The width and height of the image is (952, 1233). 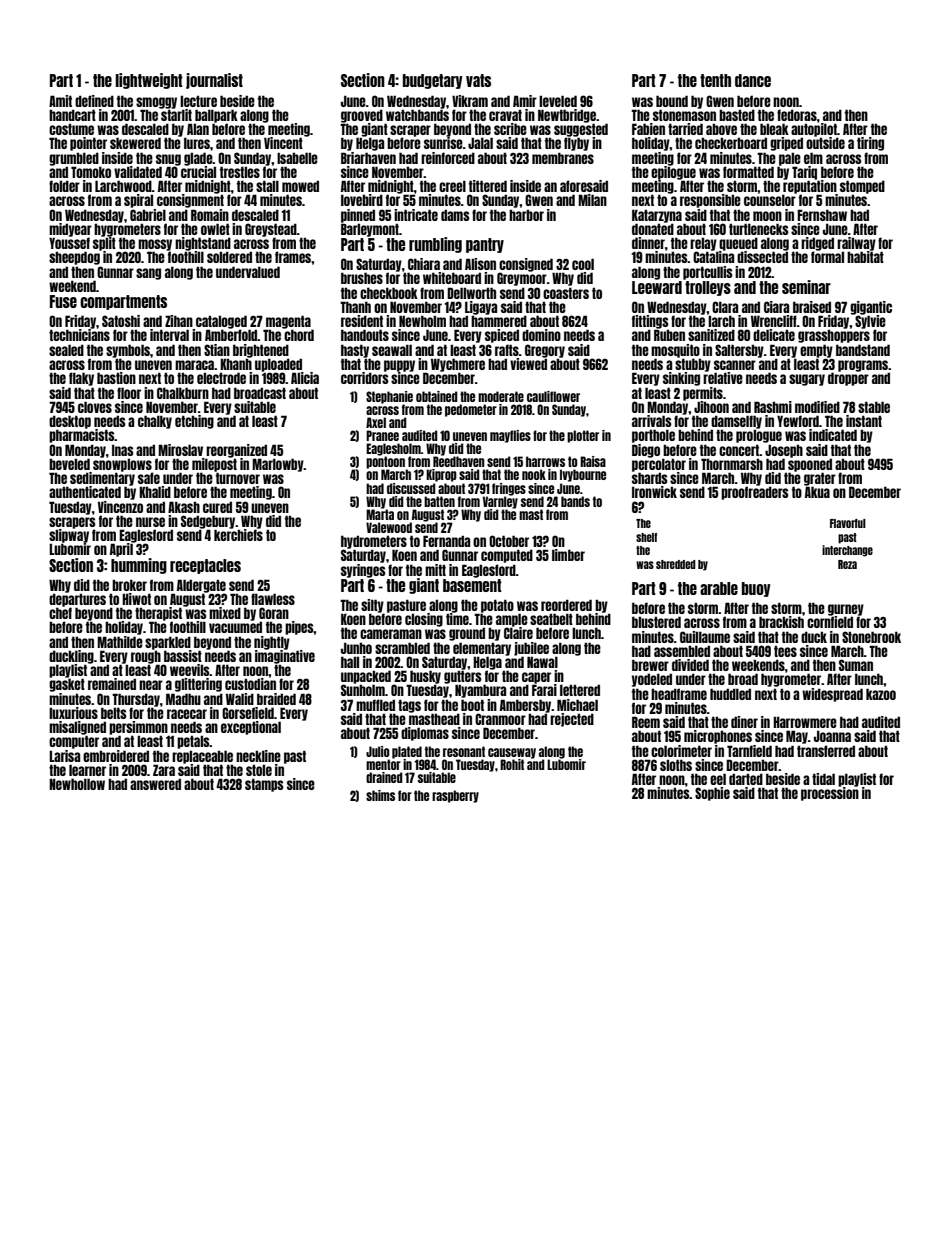 What do you see at coordinates (264, 785) in the image?
I see `stamps` at bounding box center [264, 785].
